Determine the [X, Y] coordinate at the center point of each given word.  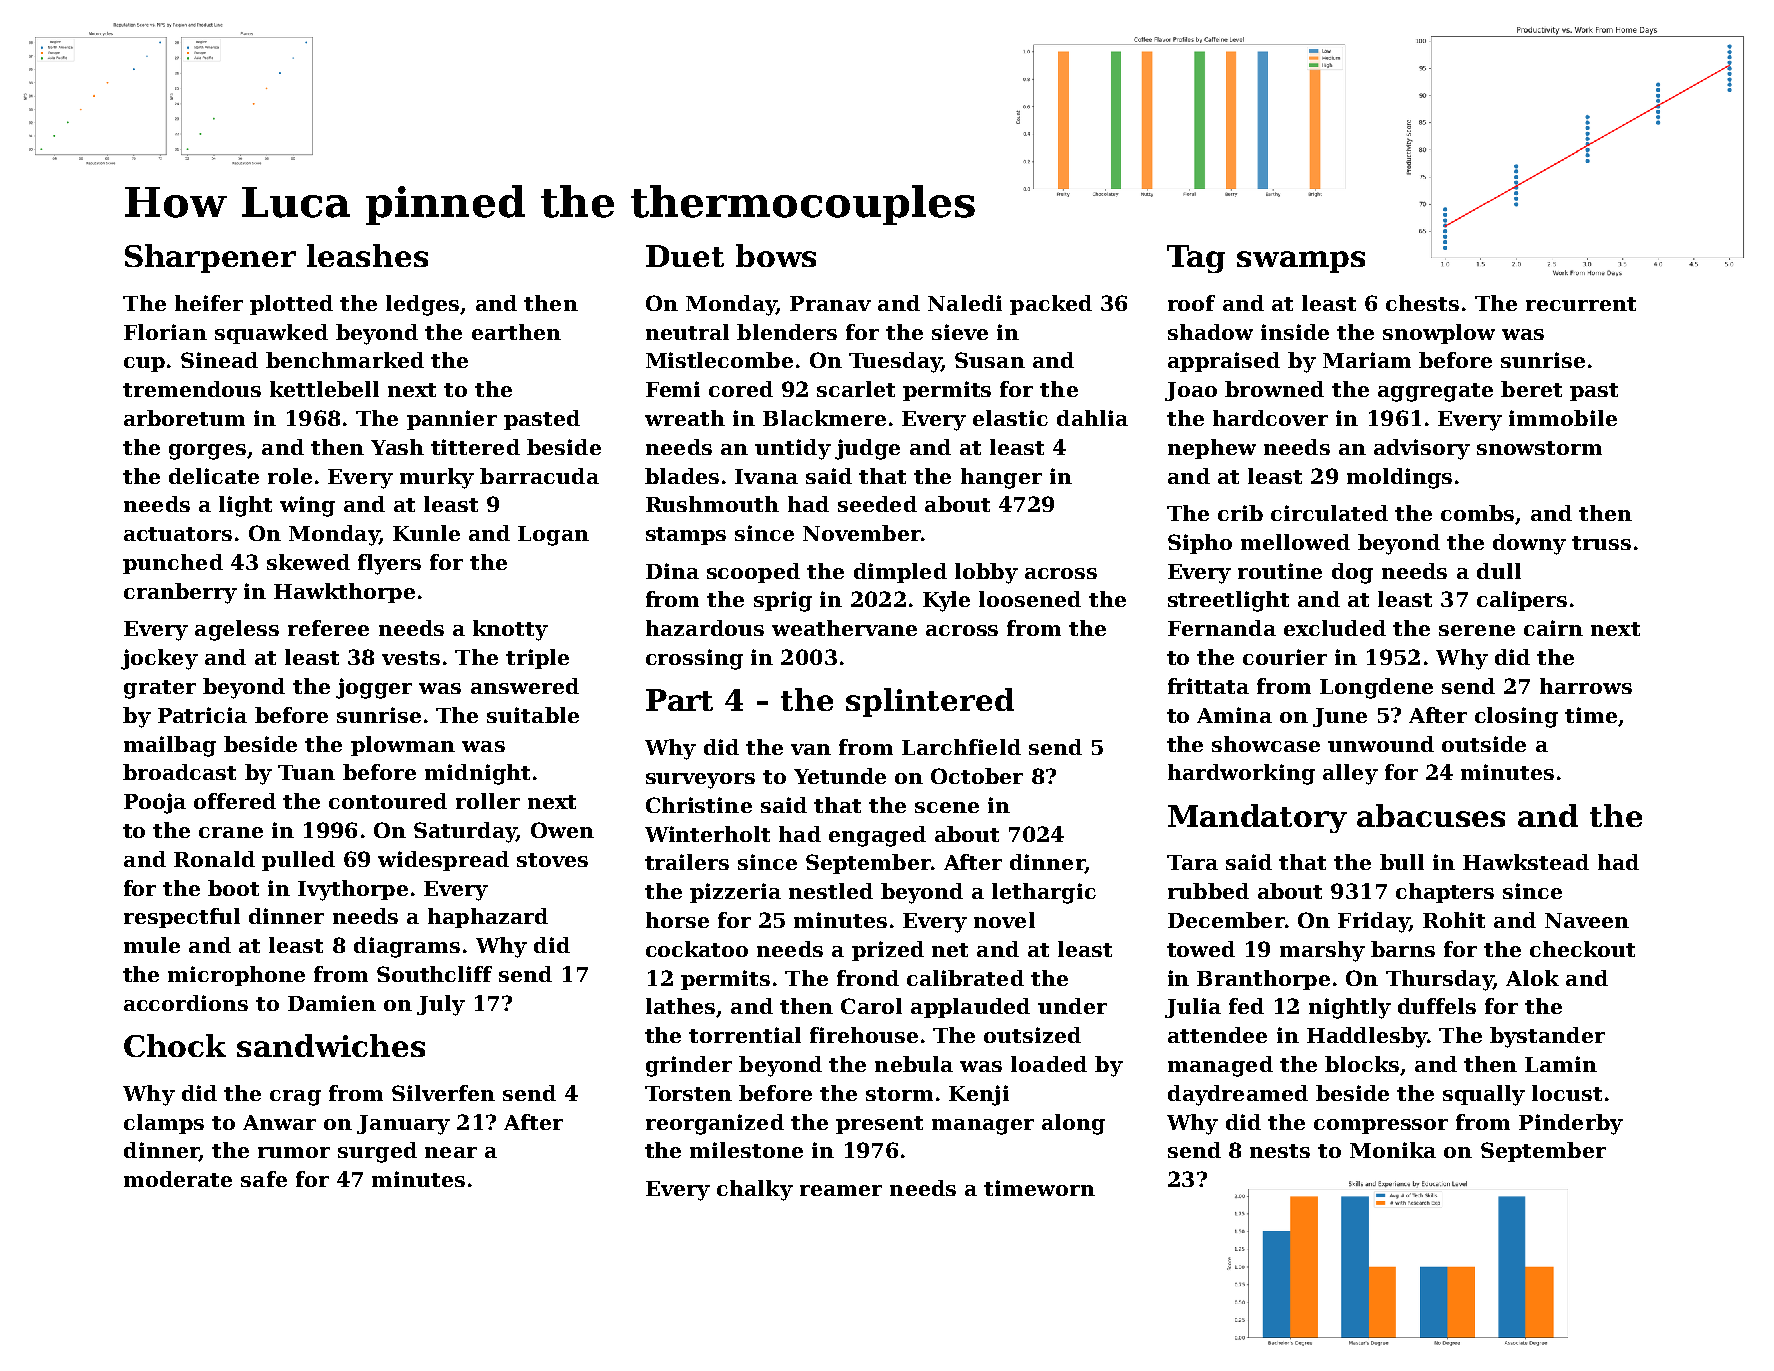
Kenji [979, 1095]
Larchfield [961, 747]
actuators [178, 534]
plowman [403, 746]
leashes [367, 255]
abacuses [1431, 815]
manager [983, 1127]
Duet [685, 256]
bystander [1547, 1037]
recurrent [1581, 304]
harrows [1586, 686]
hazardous [705, 628]
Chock [175, 1045]
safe [264, 1179]
